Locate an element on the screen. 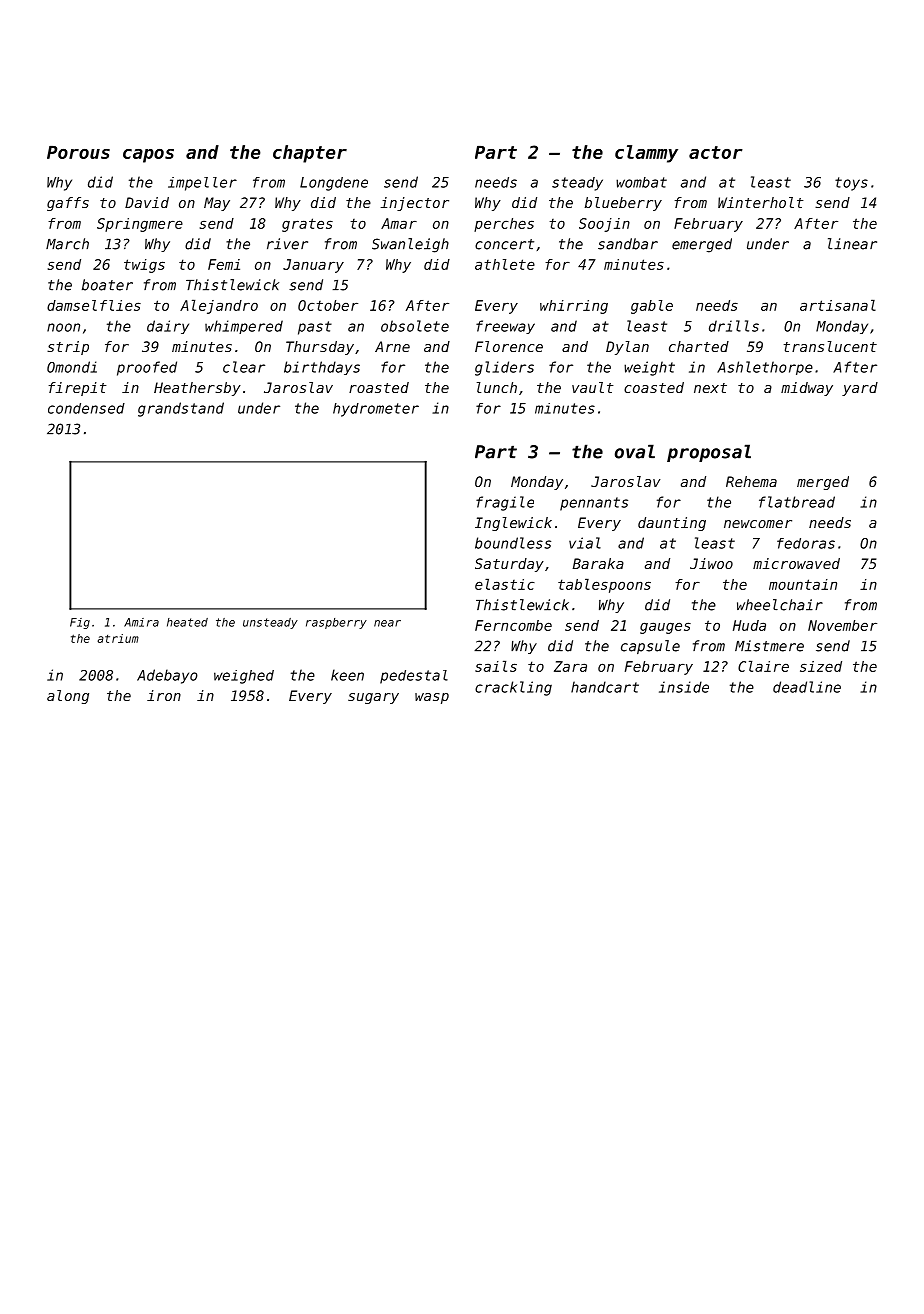  Amira is located at coordinates (141, 622).
